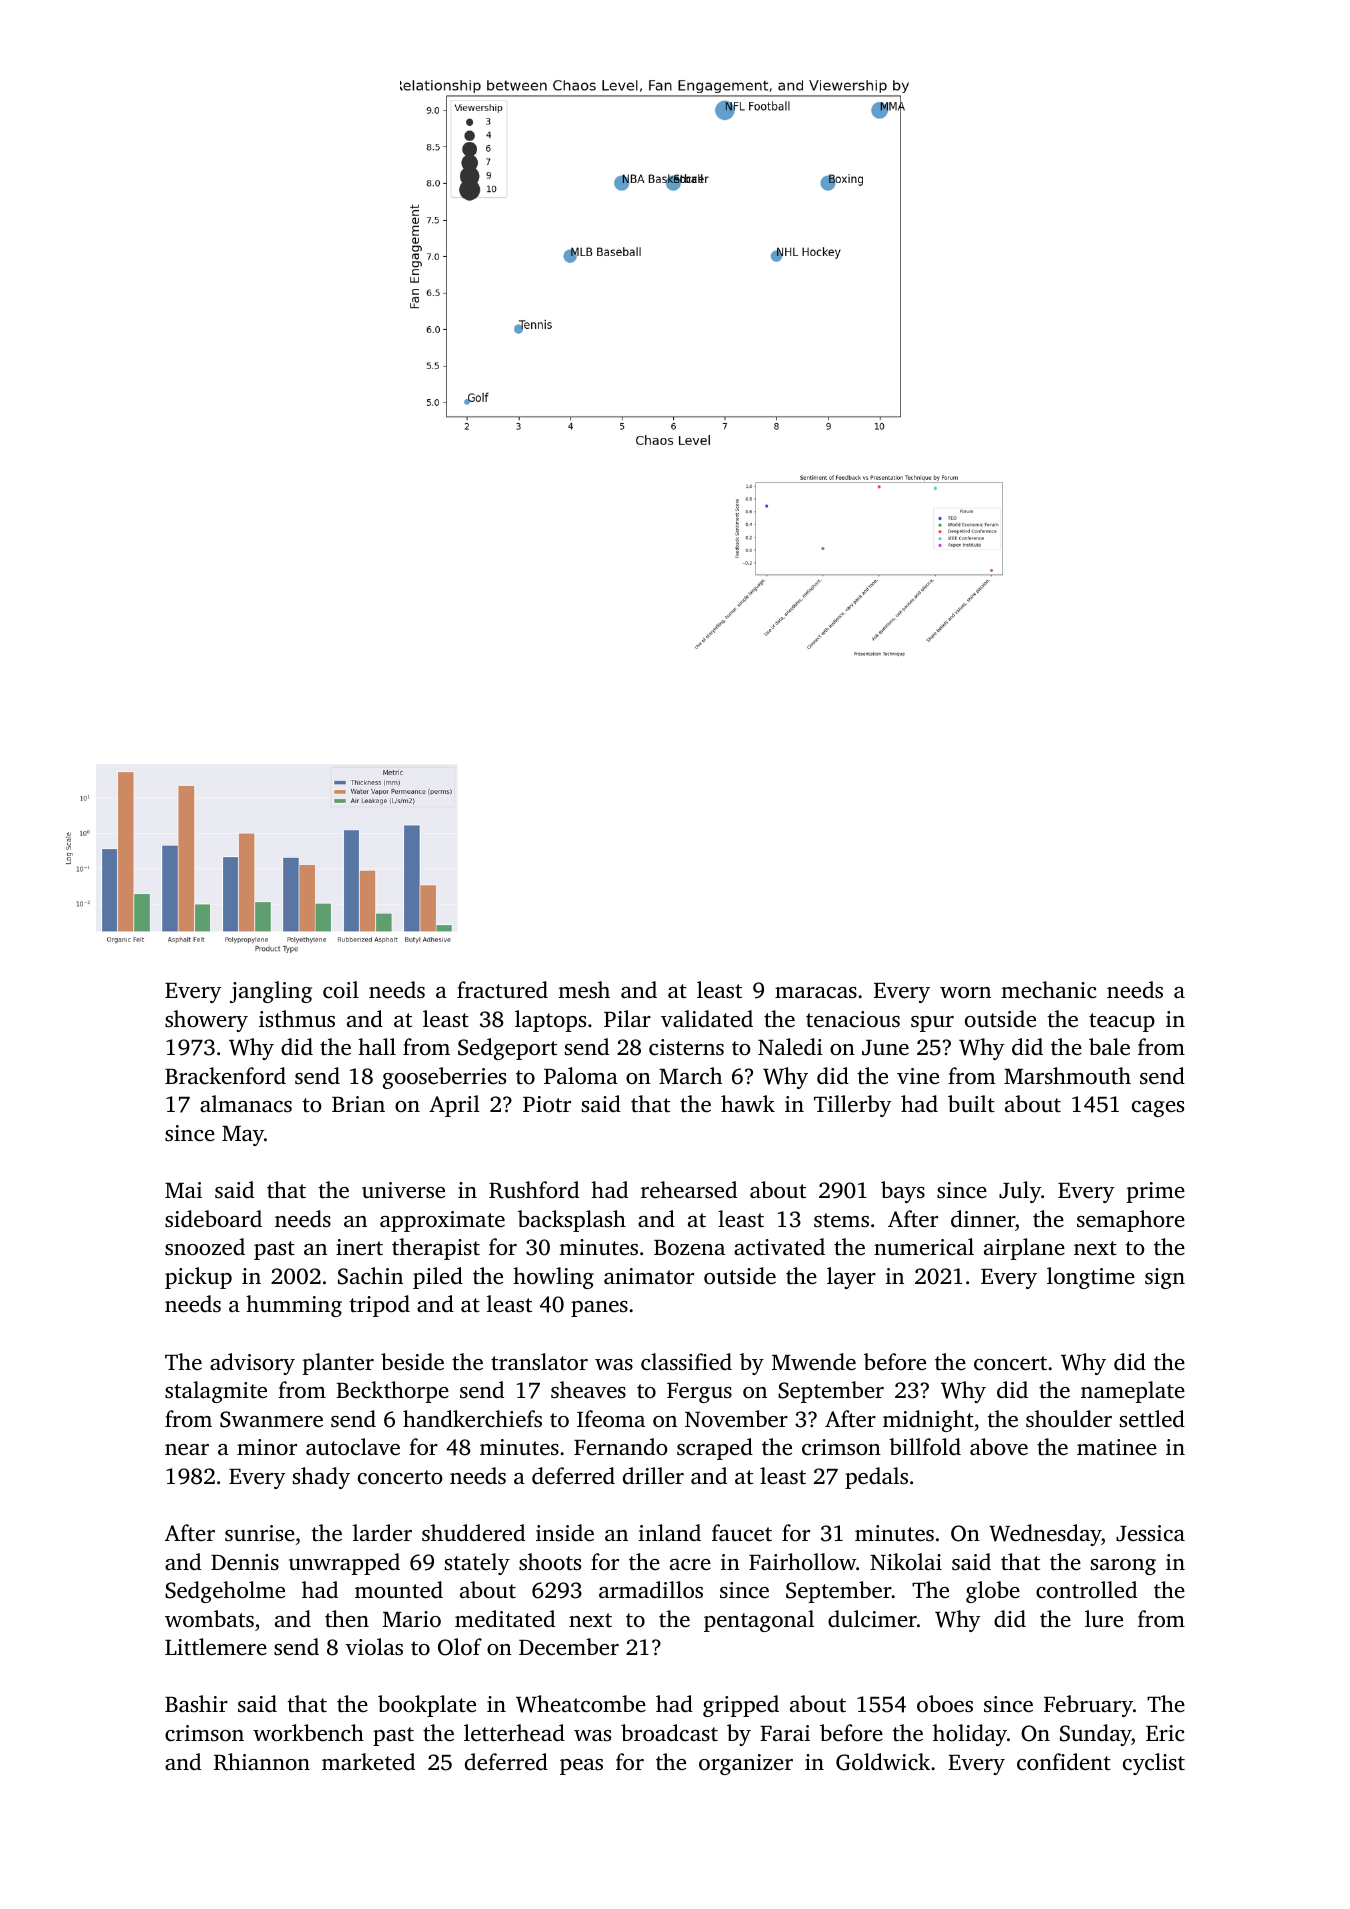 The height and width of the screenshot is (1909, 1350). What do you see at coordinates (965, 992) in the screenshot?
I see `worn` at bounding box center [965, 992].
